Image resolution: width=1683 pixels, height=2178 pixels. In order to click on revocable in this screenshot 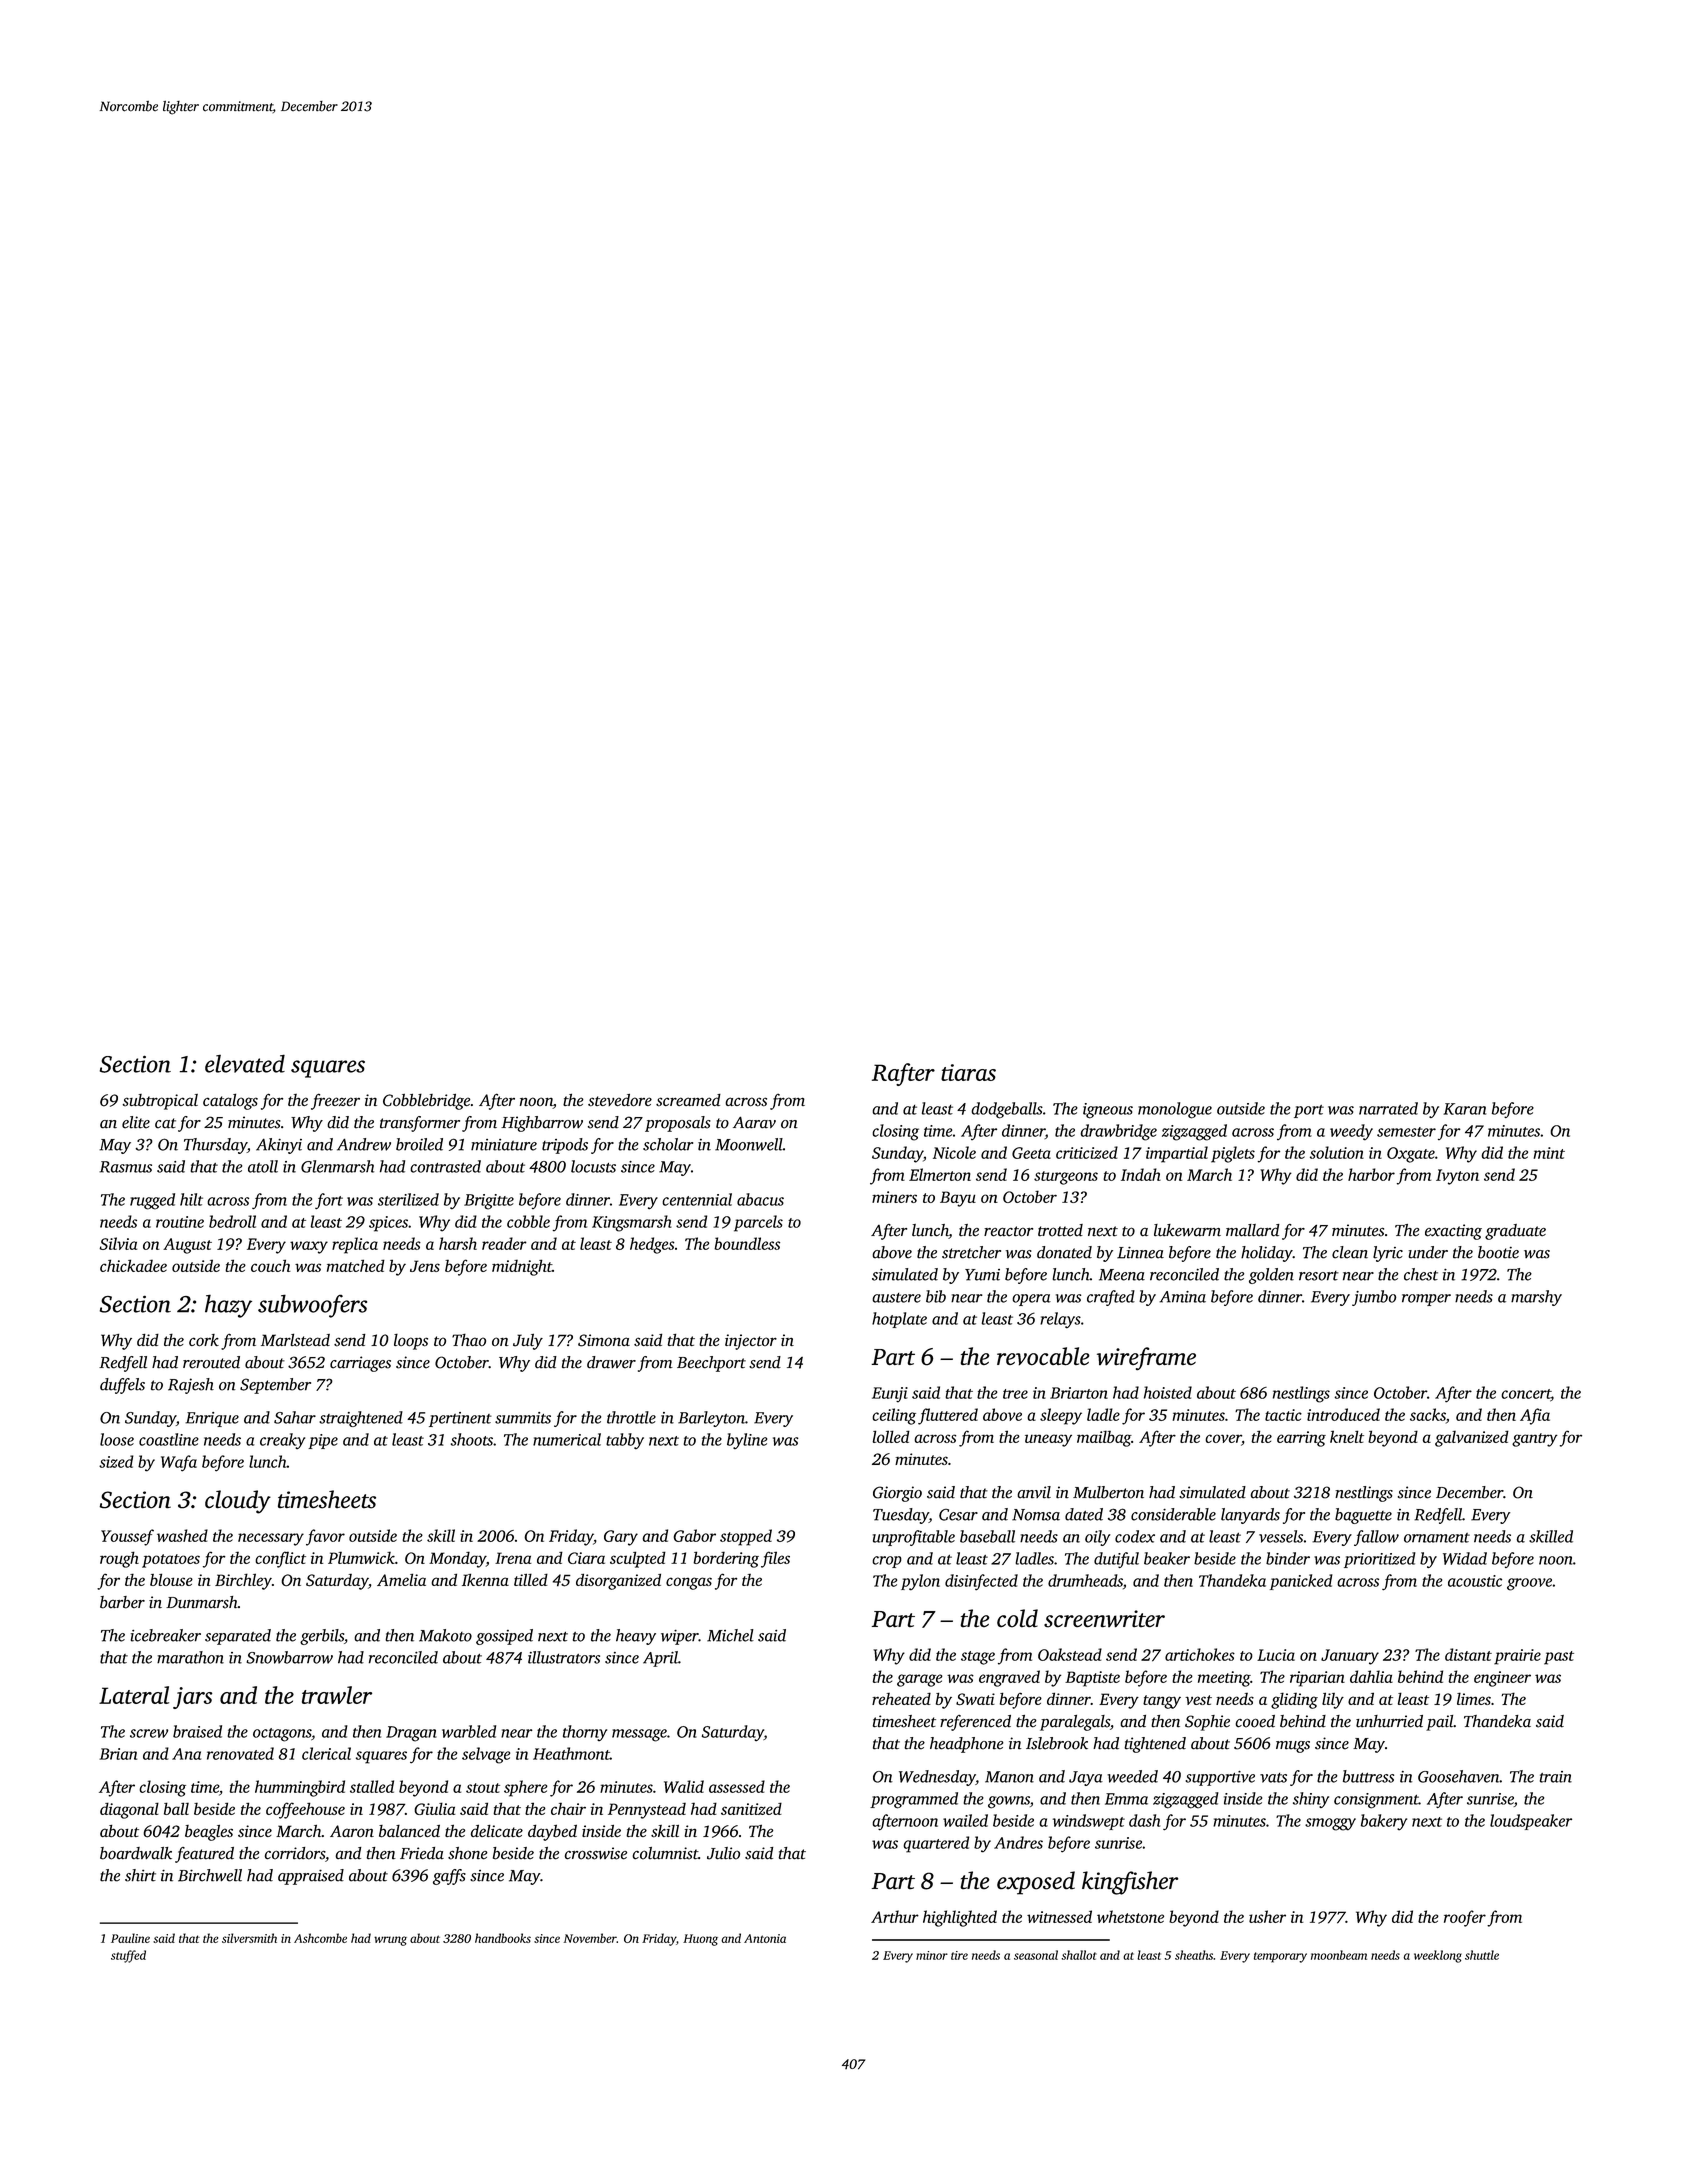, I will do `click(1043, 1356)`.
